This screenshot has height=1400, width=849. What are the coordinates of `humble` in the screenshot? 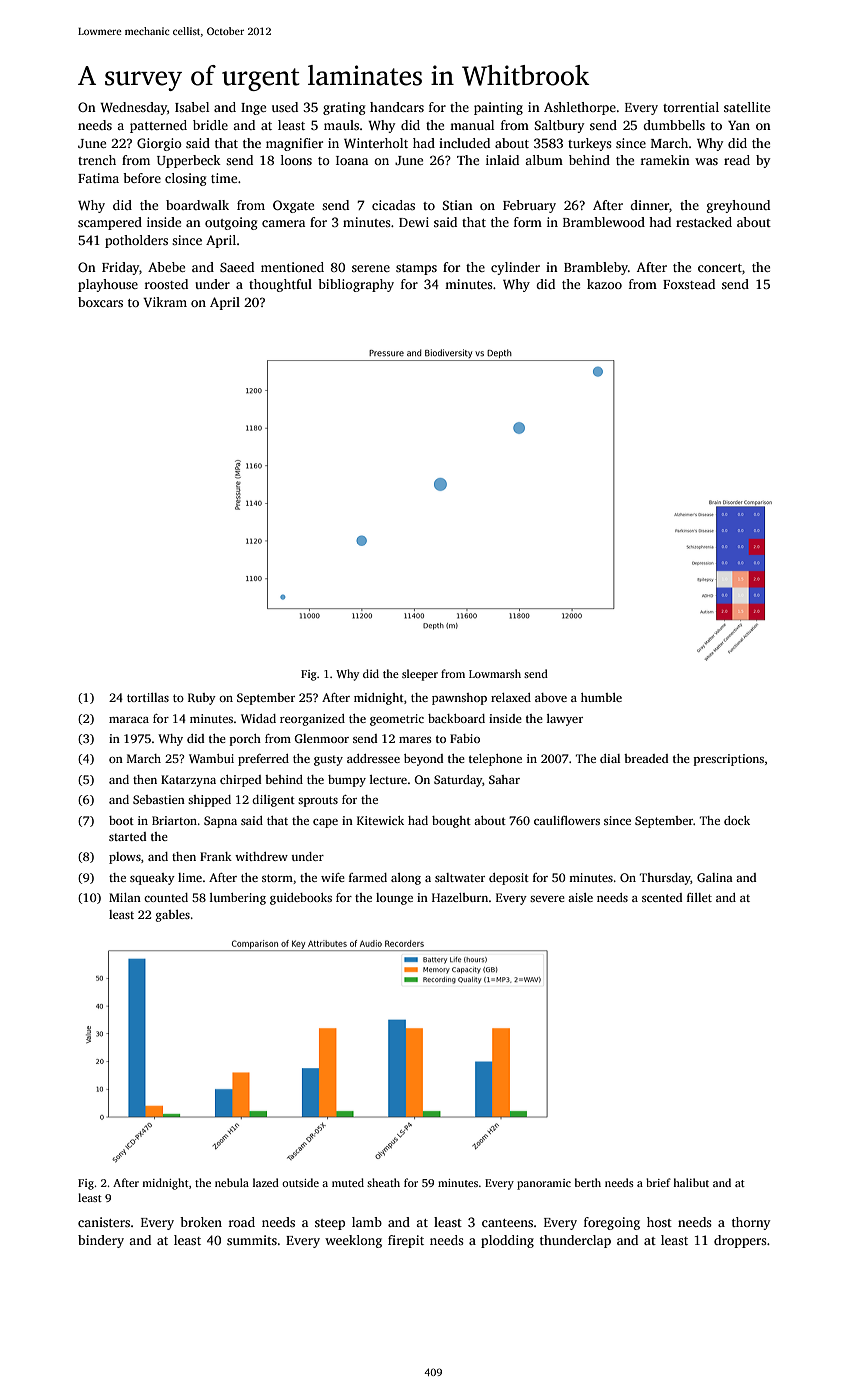 It's located at (601, 697).
